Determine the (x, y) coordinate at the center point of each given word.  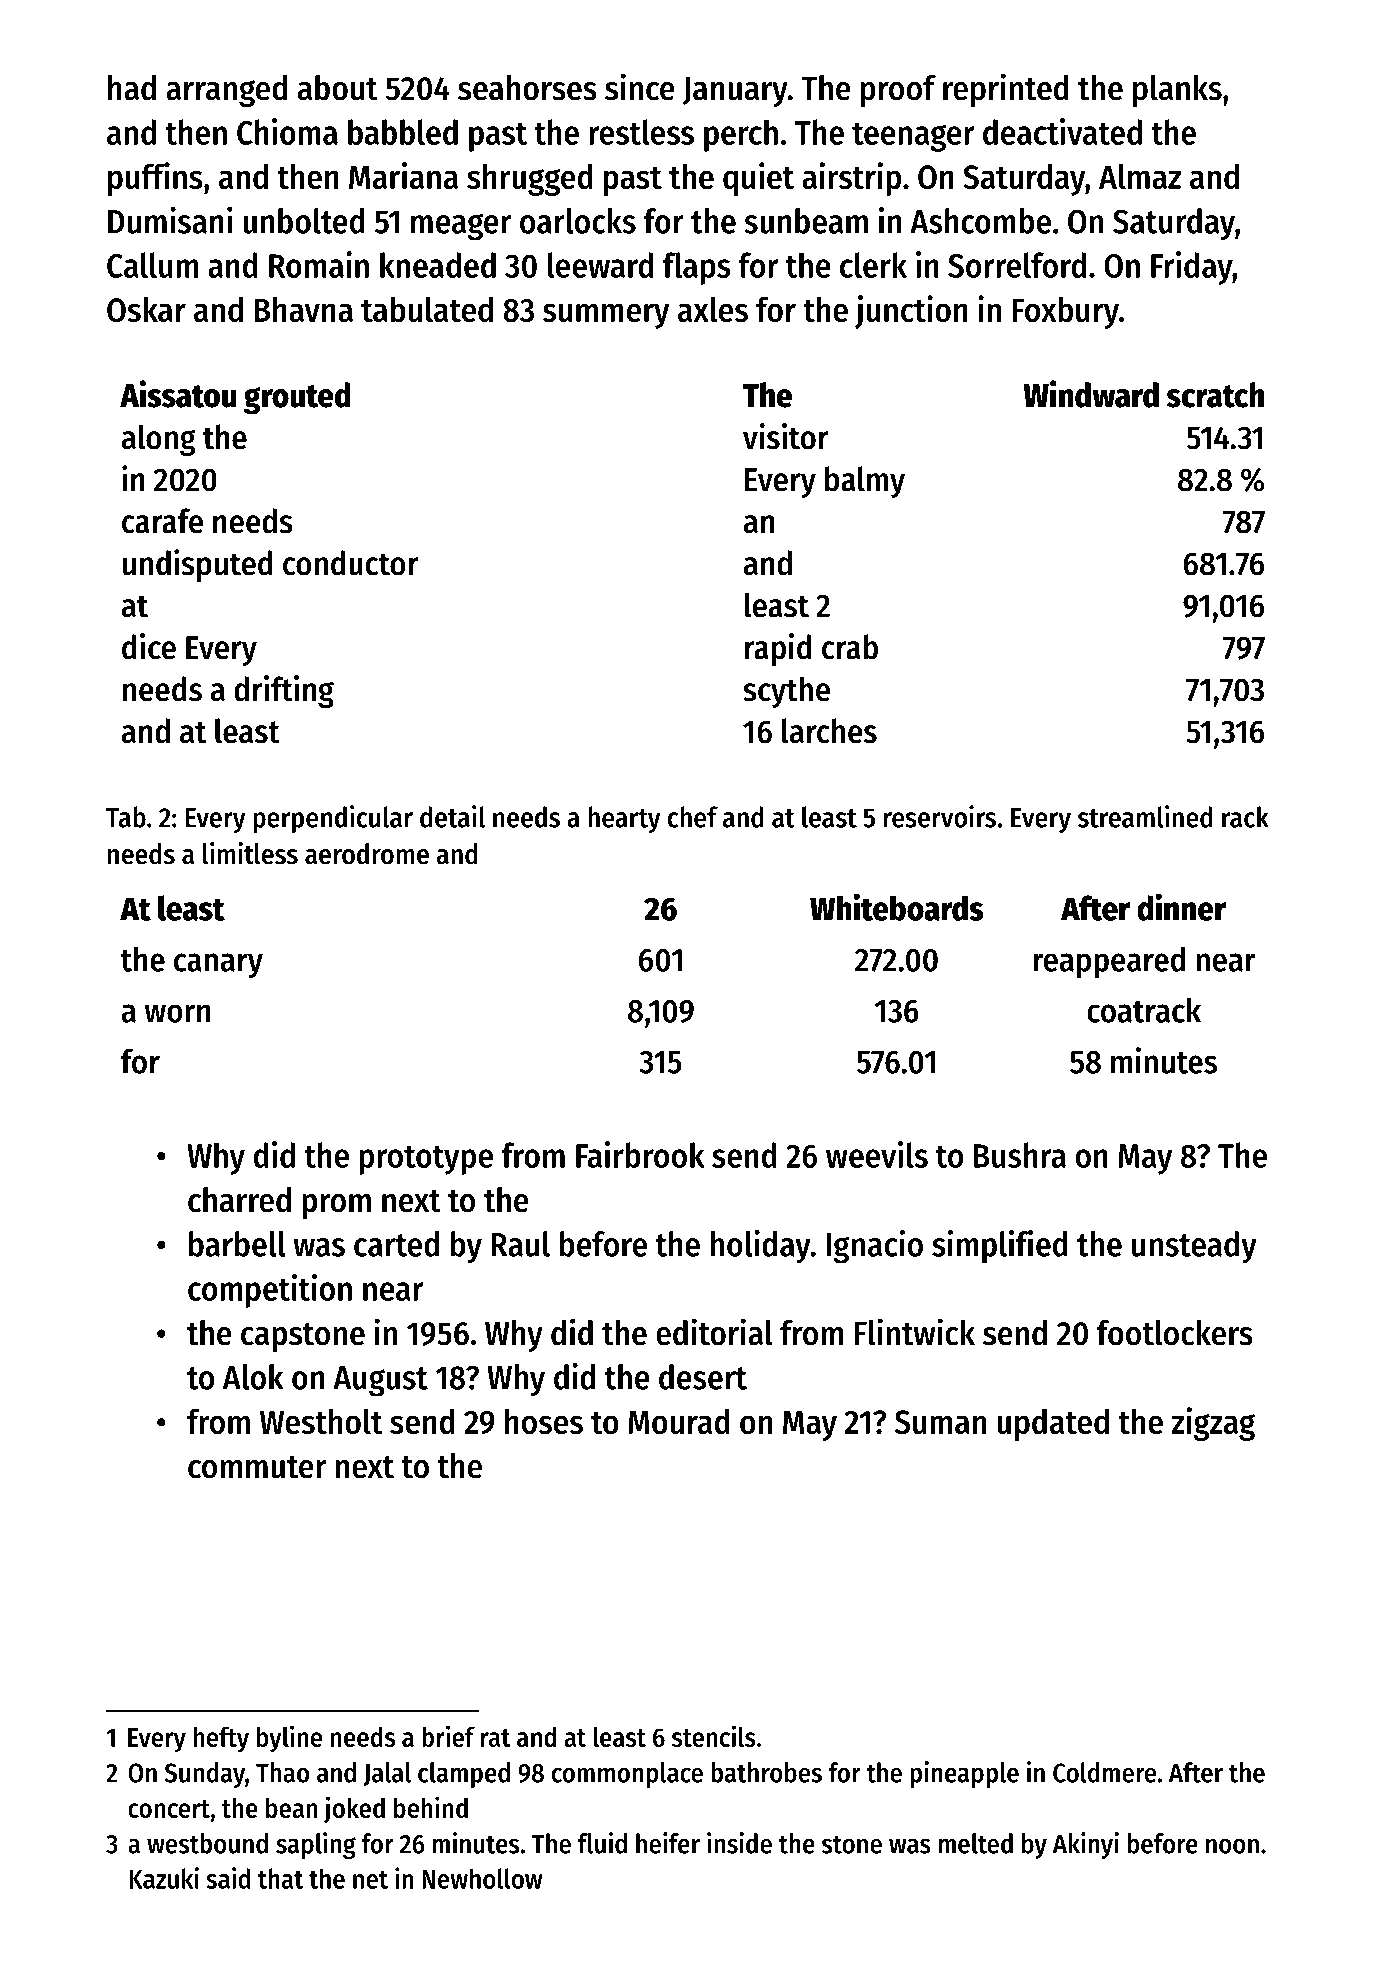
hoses (544, 1421)
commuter (257, 1467)
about (338, 88)
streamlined (1145, 816)
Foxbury (1065, 312)
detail (452, 816)
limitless (250, 853)
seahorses (527, 88)
